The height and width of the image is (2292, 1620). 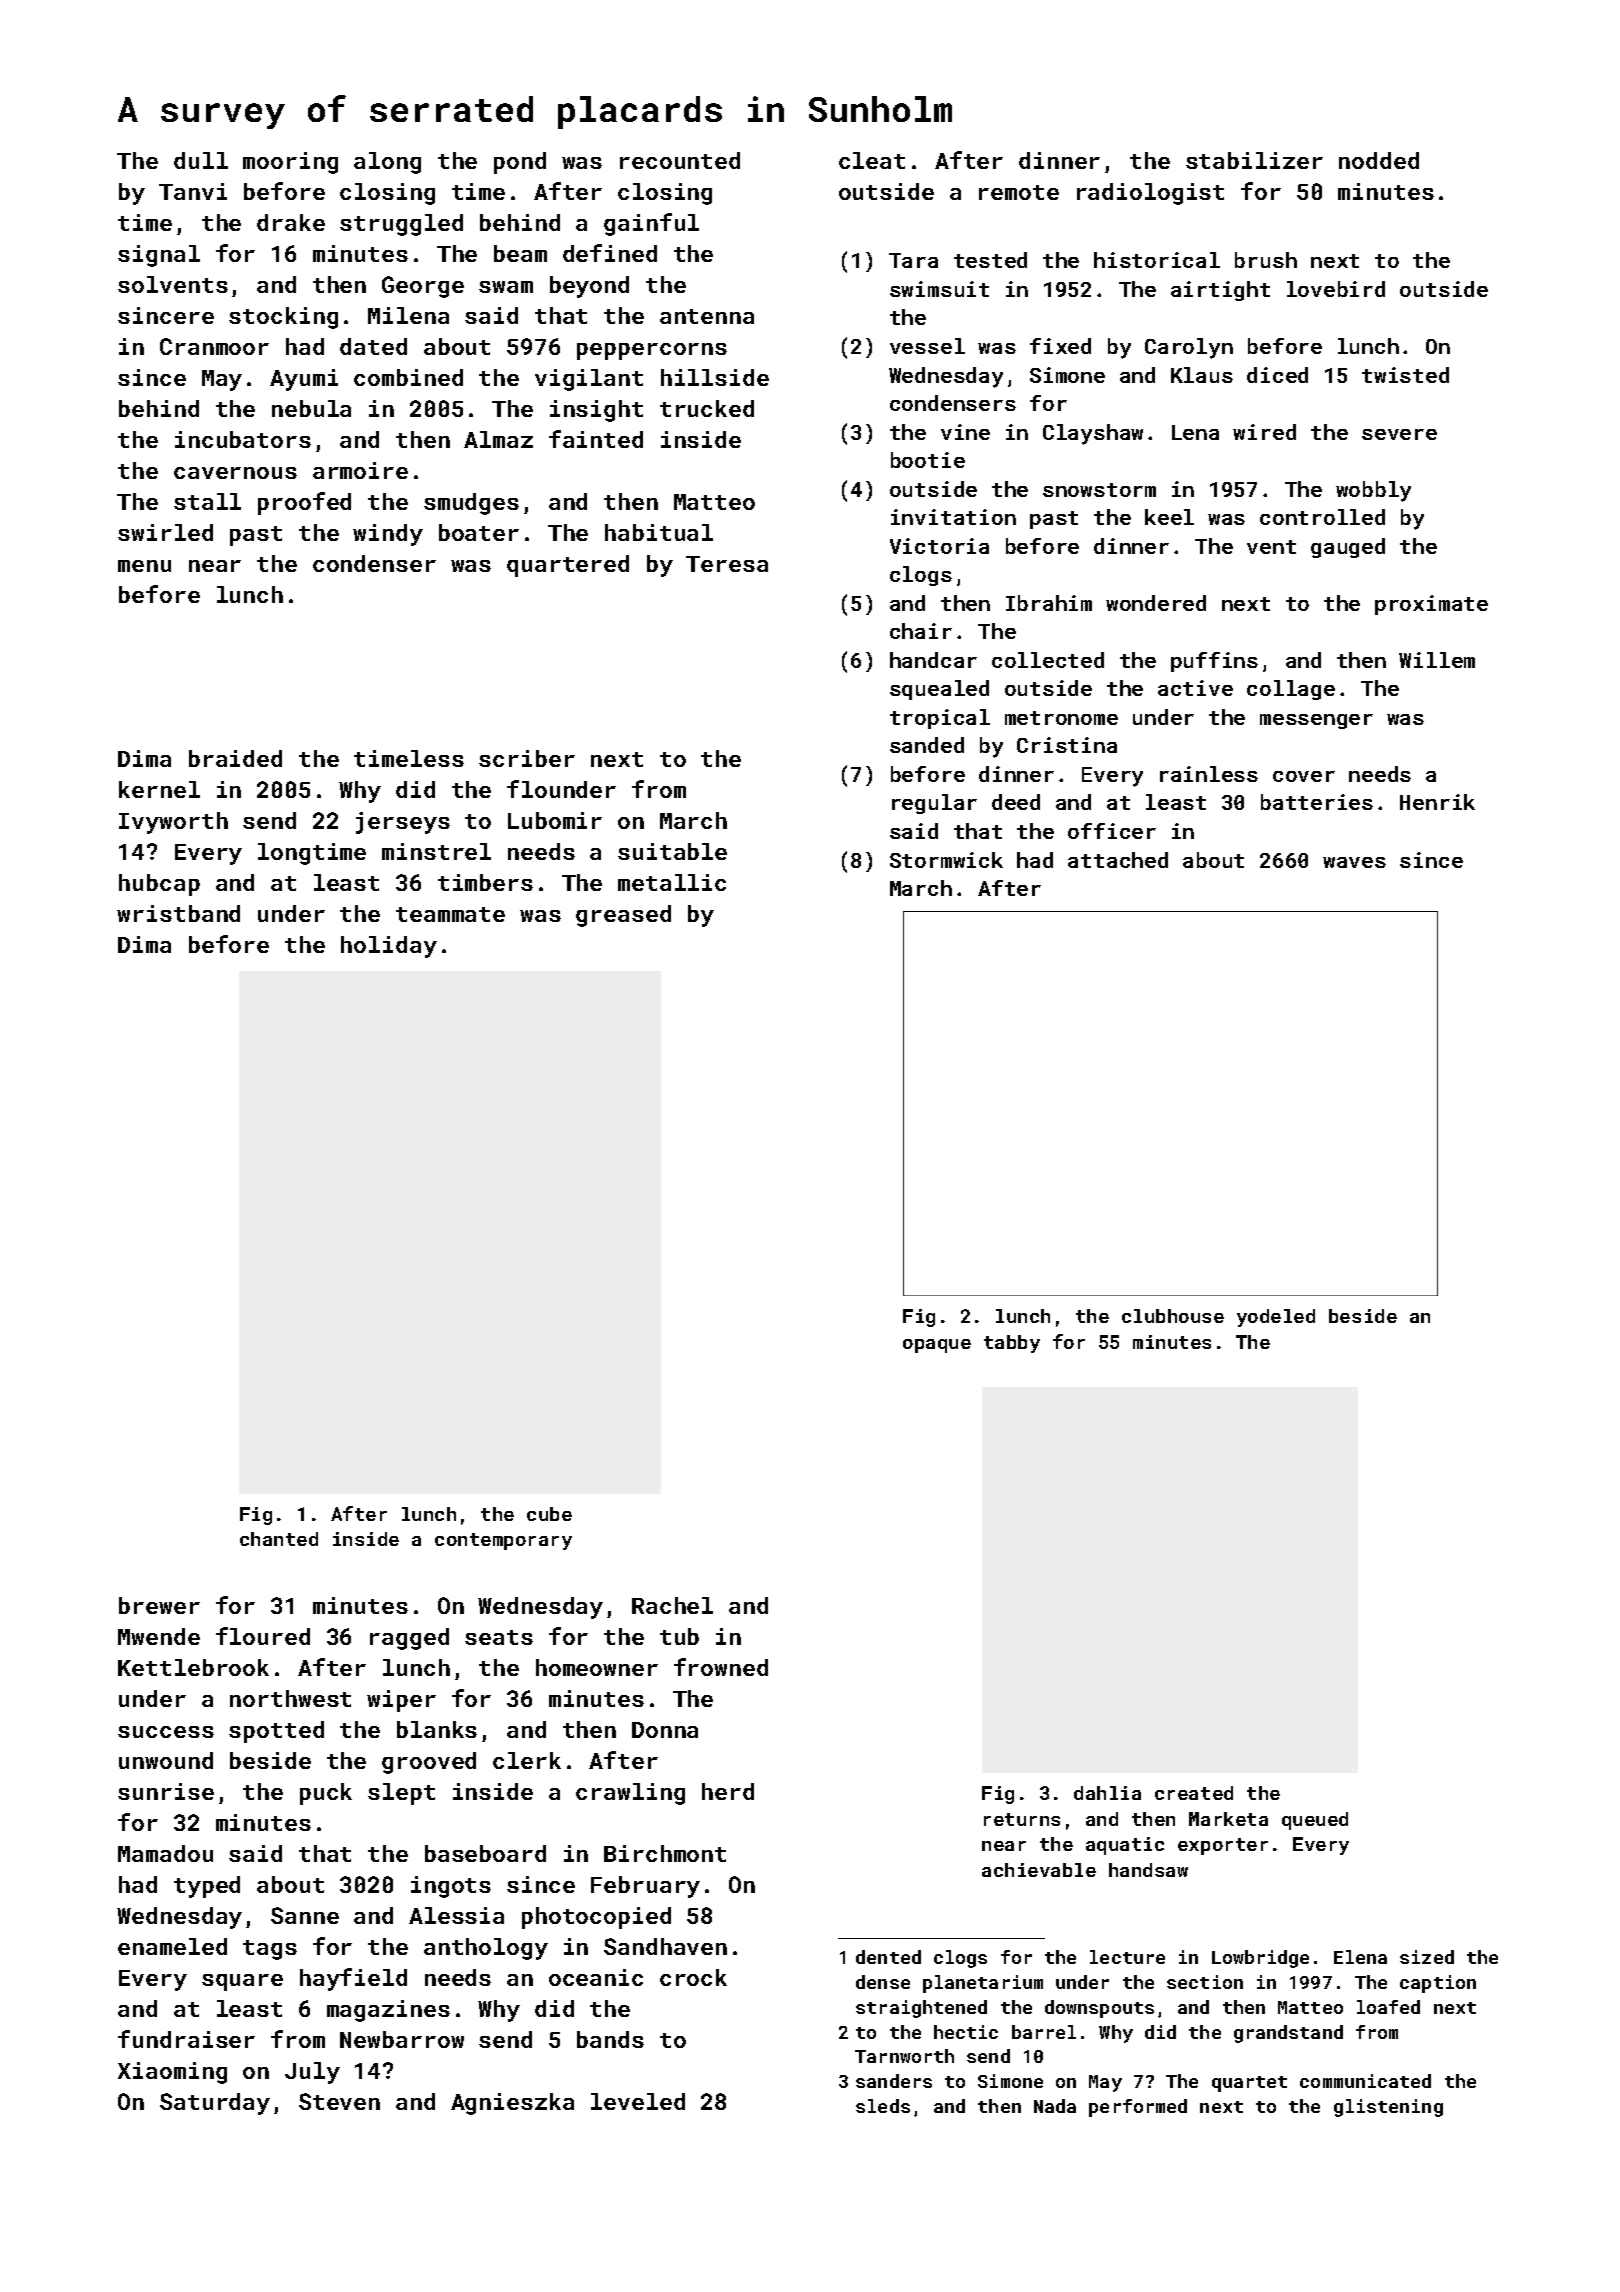 I want to click on chair, so click(x=921, y=631).
